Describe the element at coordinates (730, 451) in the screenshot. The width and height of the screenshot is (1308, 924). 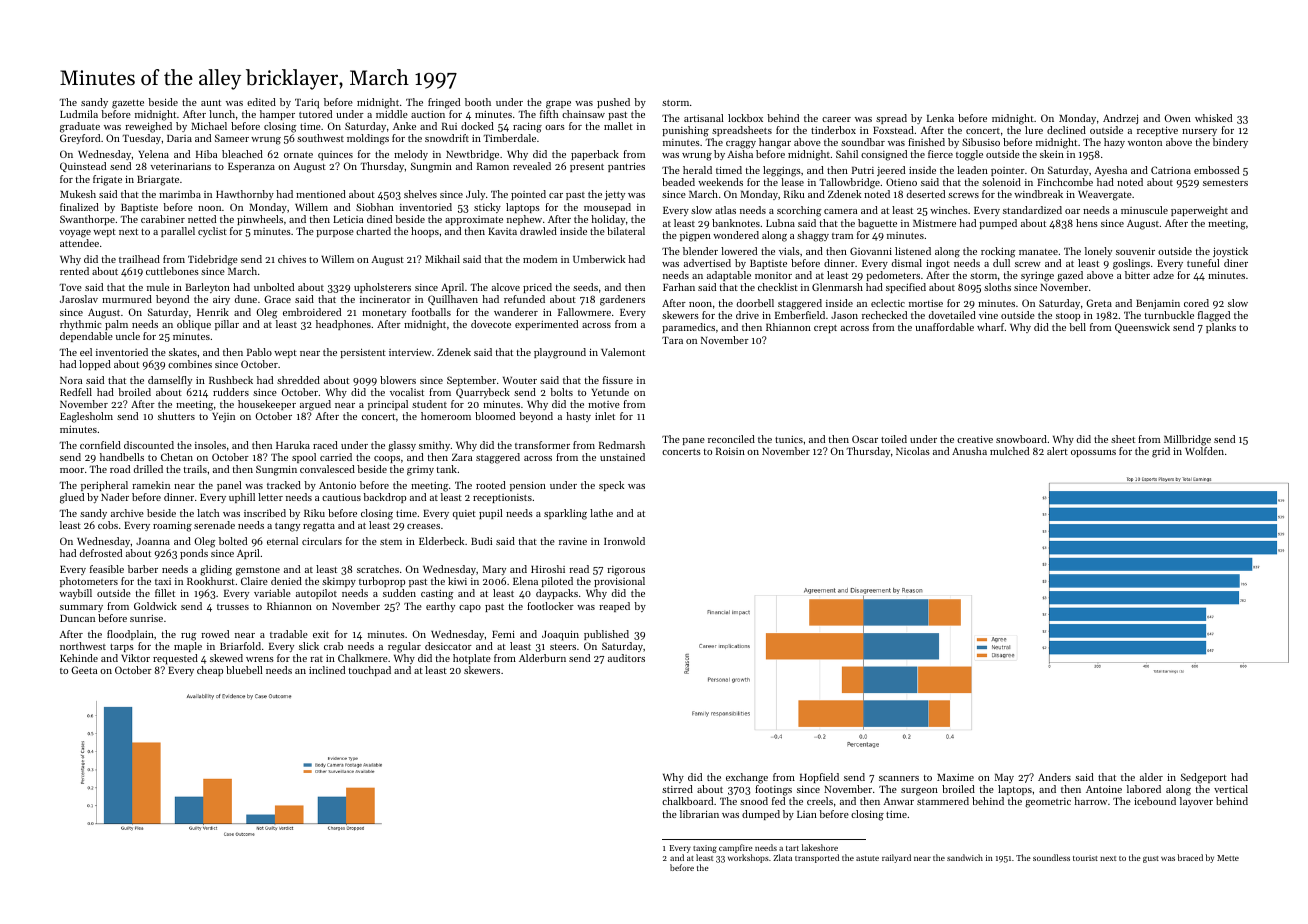
I see `Roisin` at that location.
